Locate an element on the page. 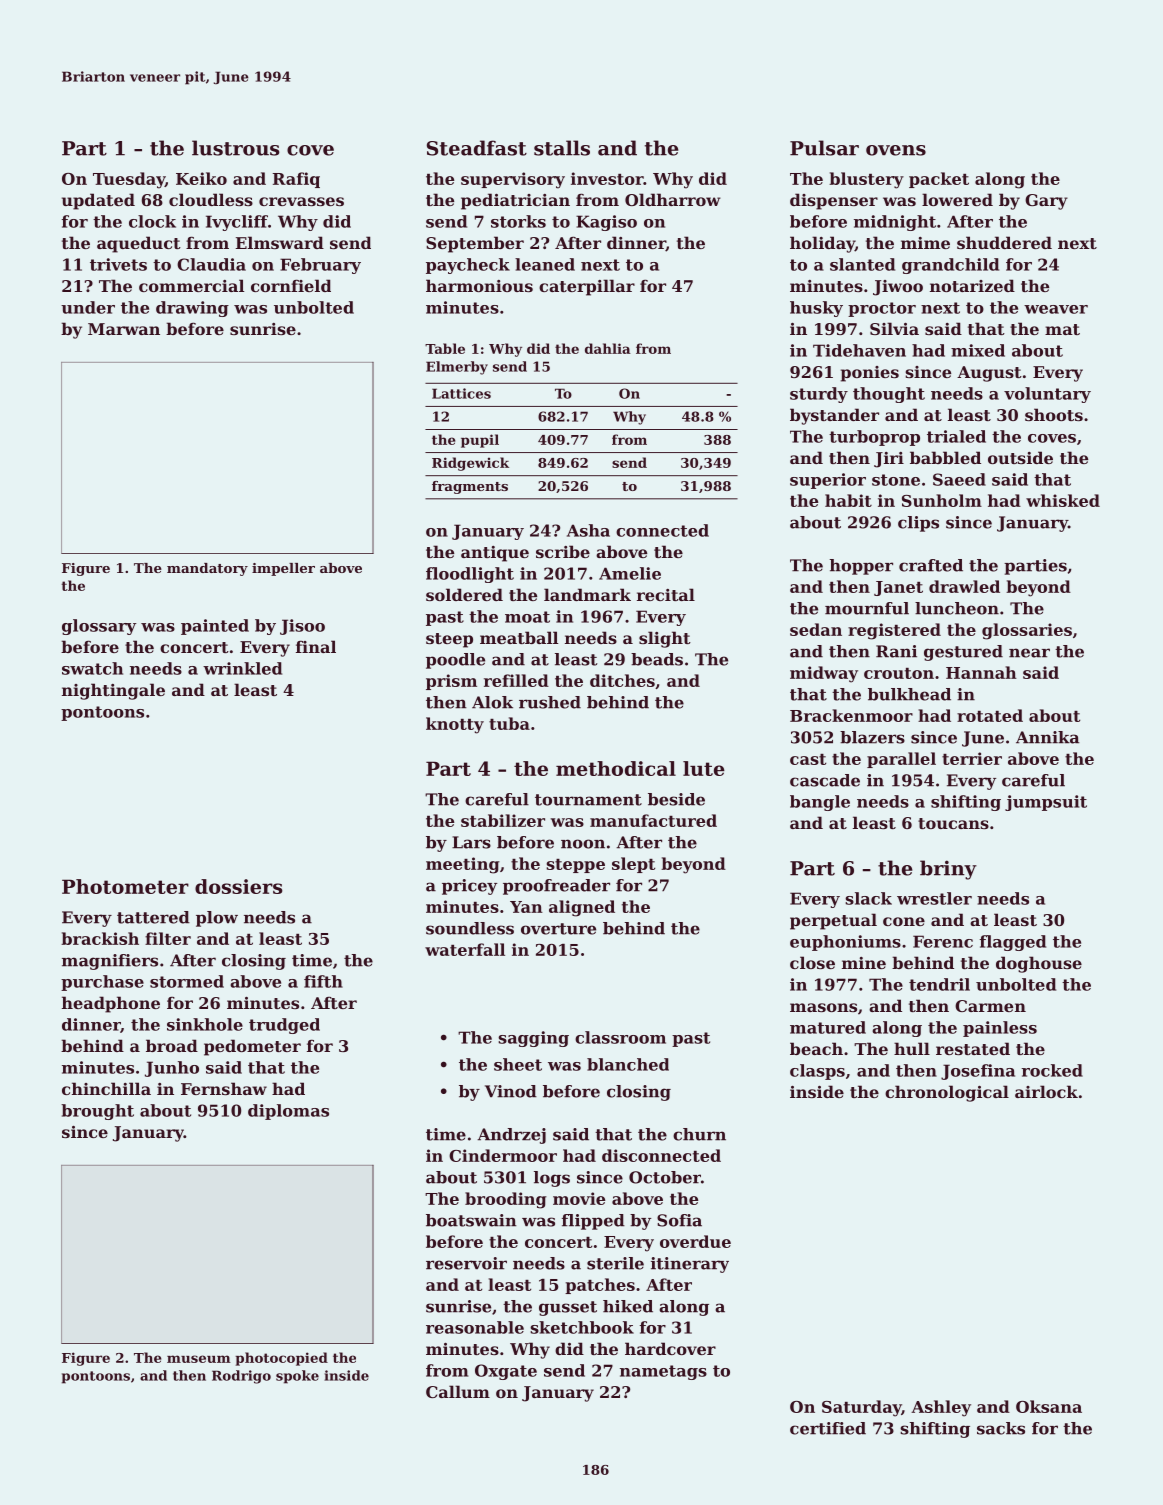  bystander is located at coordinates (834, 416).
